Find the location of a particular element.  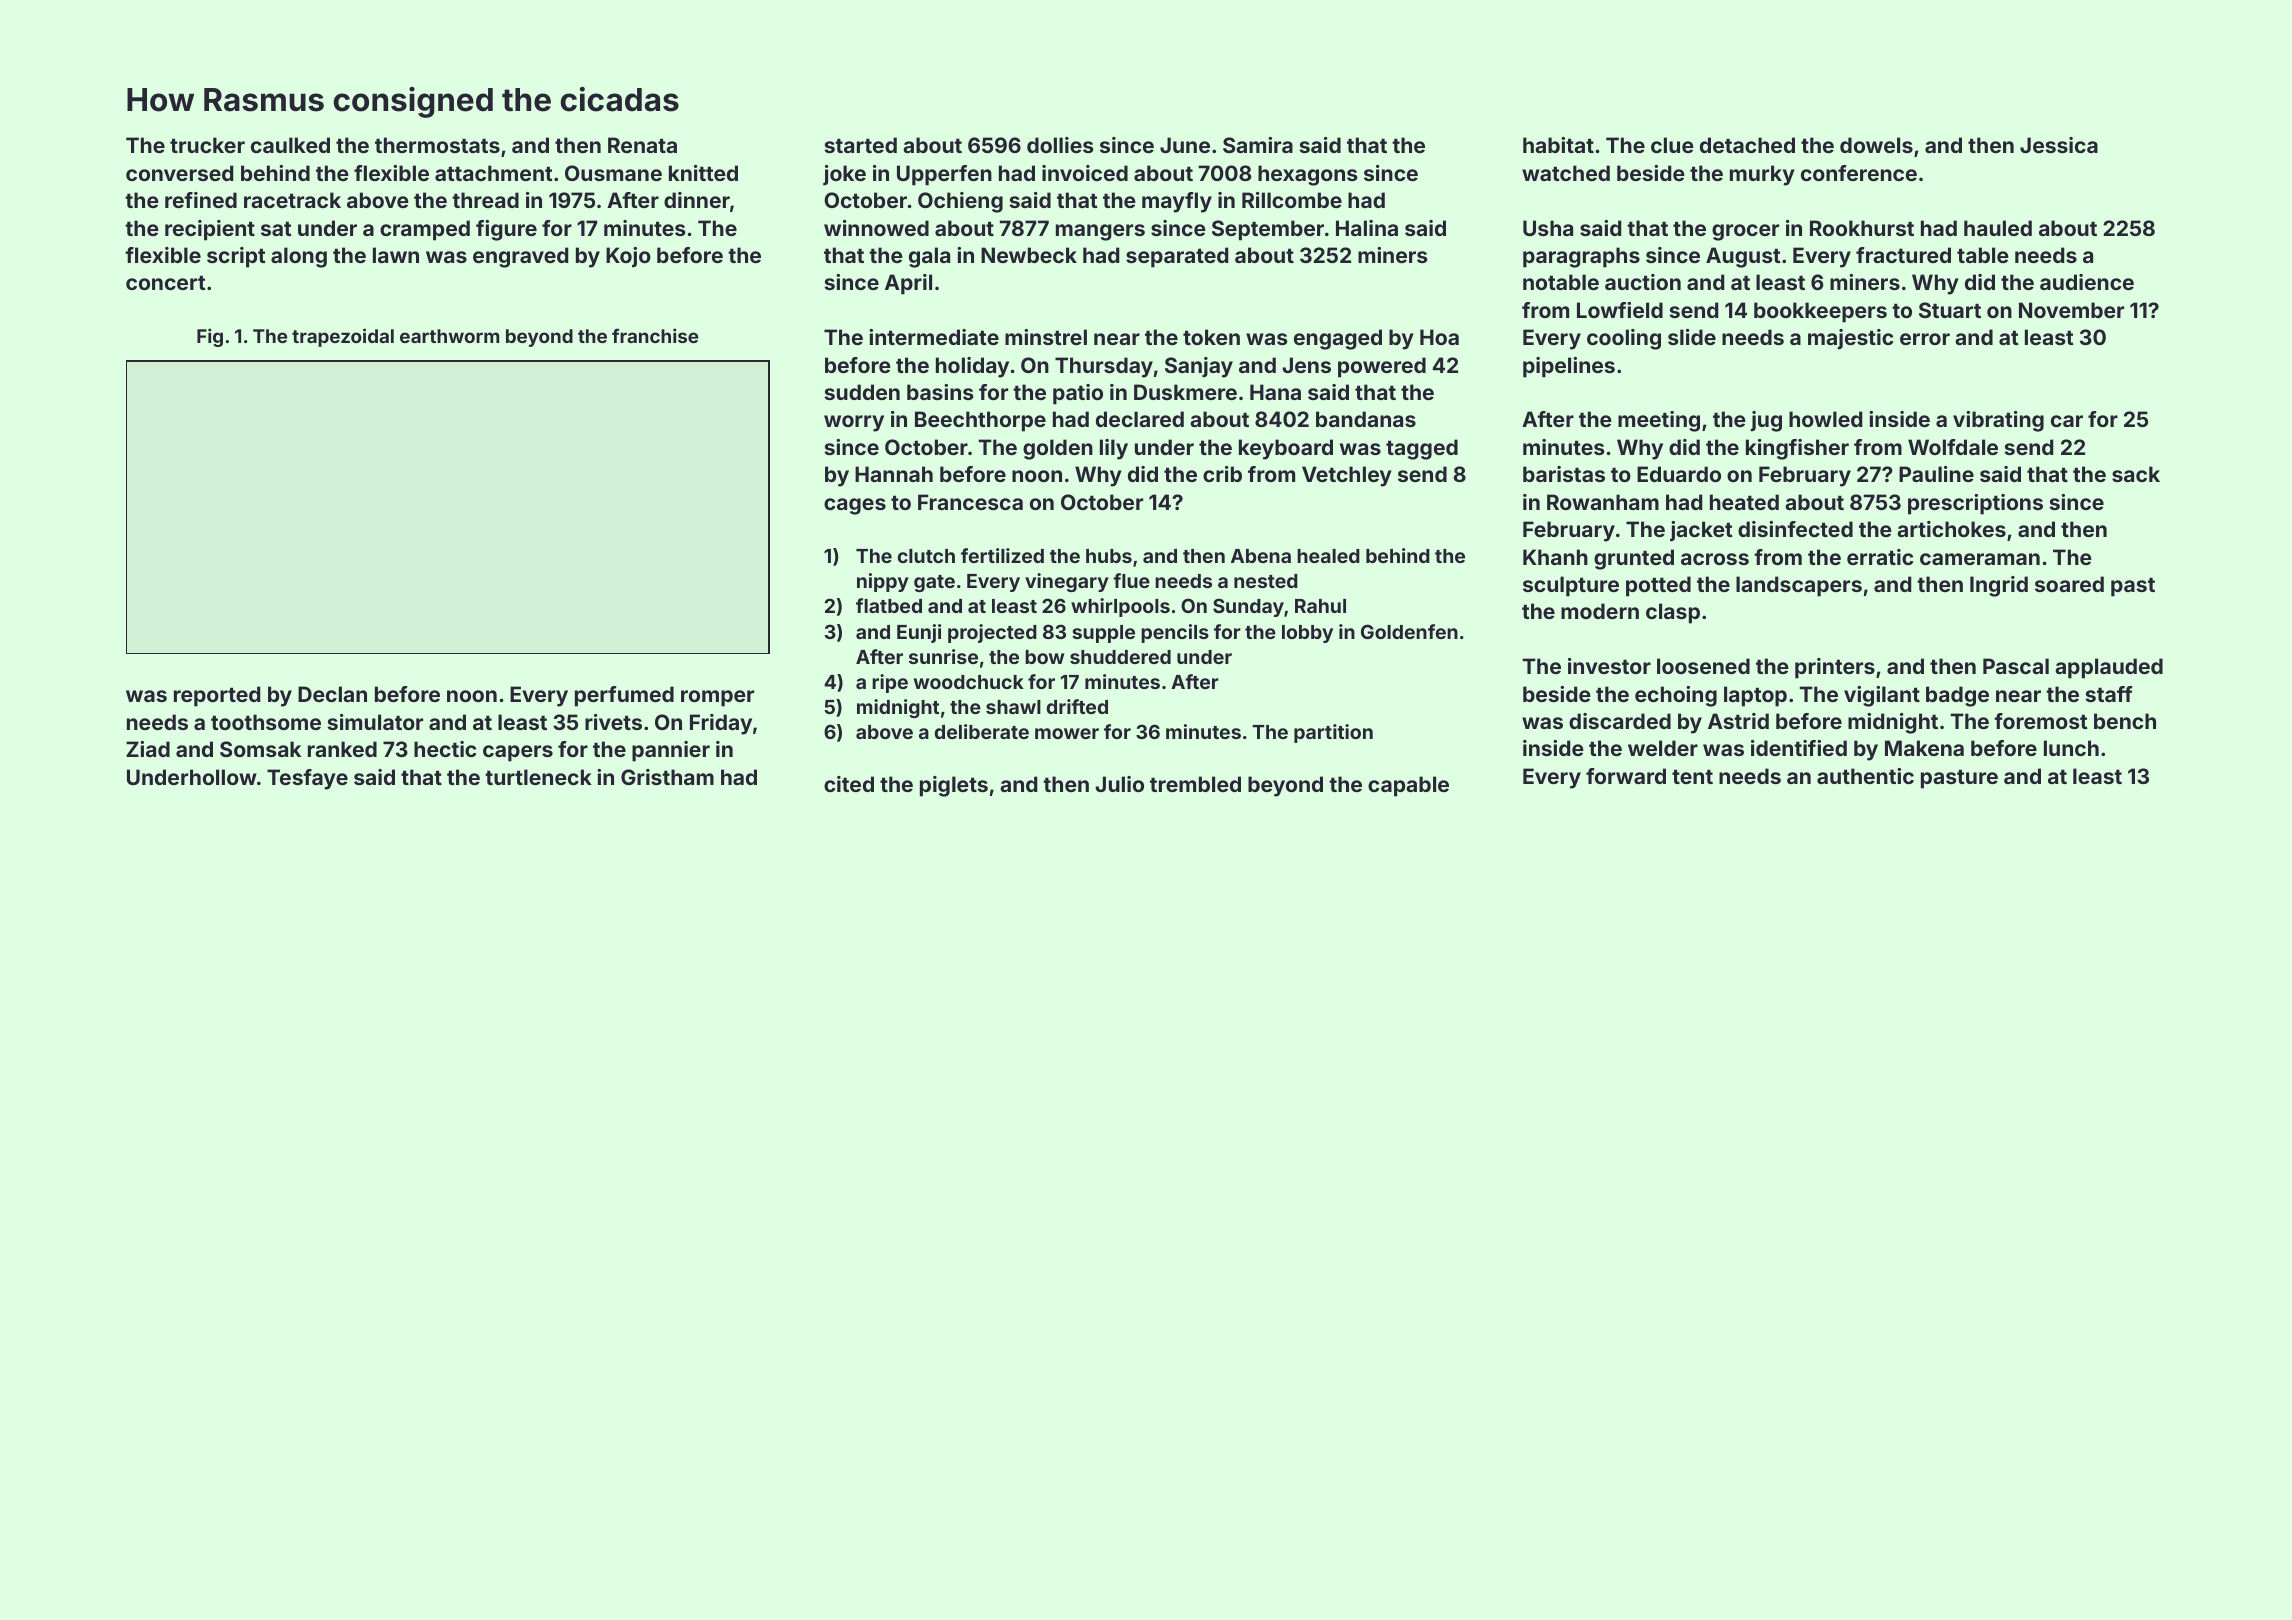

reported is located at coordinates (217, 696).
